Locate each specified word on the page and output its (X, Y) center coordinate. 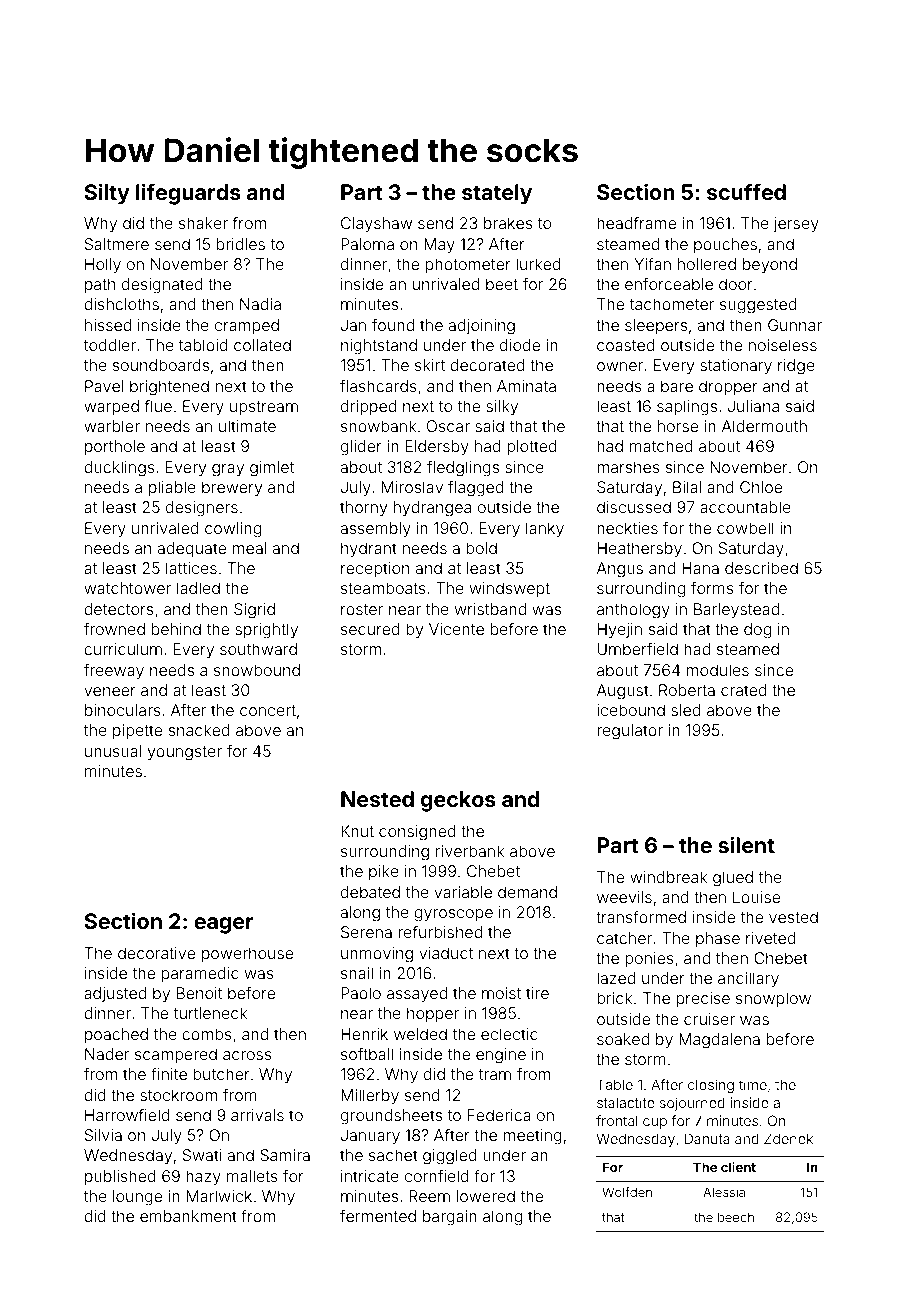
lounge (137, 1198)
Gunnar (795, 325)
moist (501, 993)
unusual (113, 751)
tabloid (203, 345)
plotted (532, 447)
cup (655, 1123)
